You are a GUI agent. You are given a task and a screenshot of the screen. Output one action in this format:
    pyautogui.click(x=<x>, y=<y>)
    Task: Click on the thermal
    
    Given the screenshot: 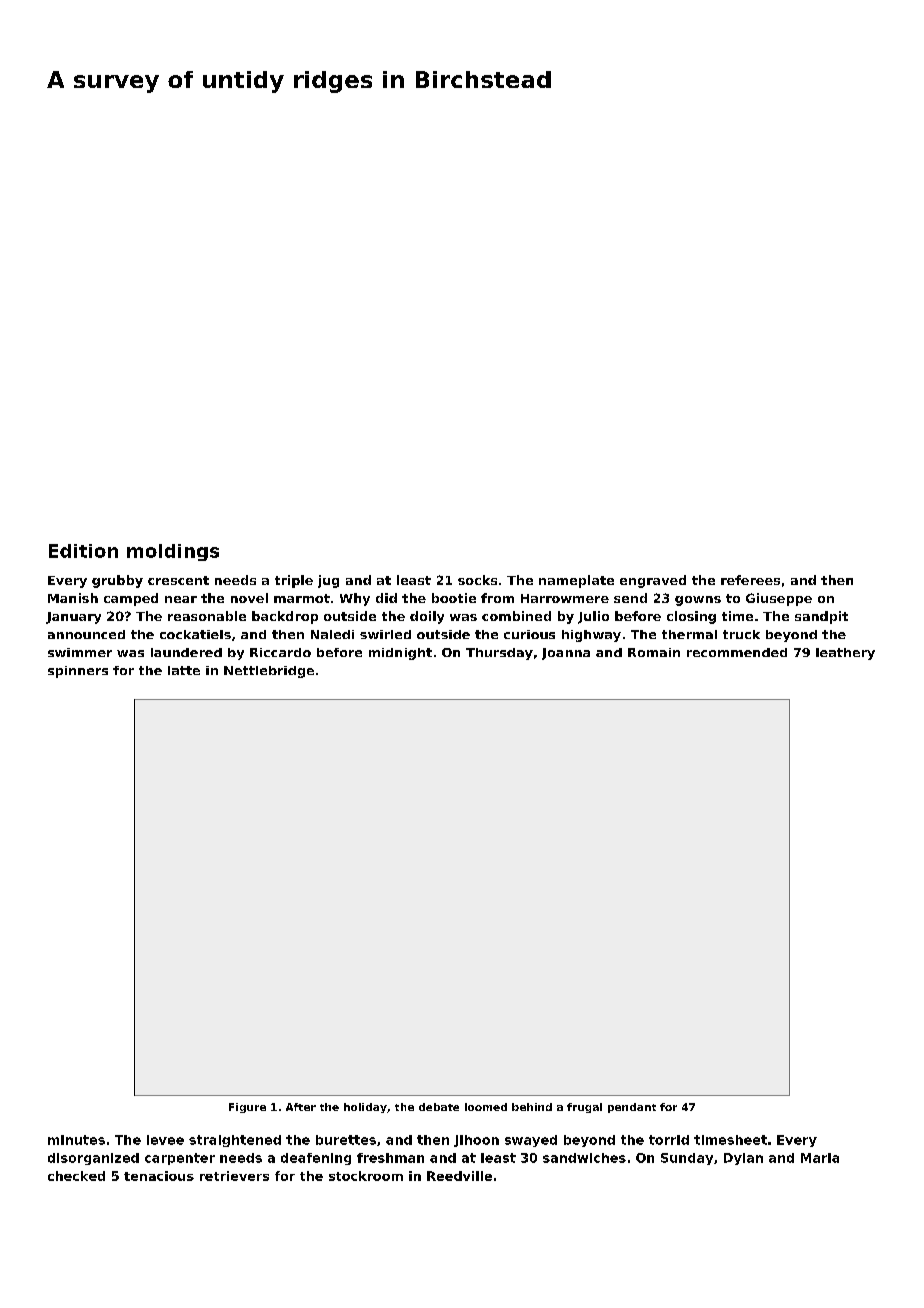 What is the action you would take?
    pyautogui.click(x=689, y=634)
